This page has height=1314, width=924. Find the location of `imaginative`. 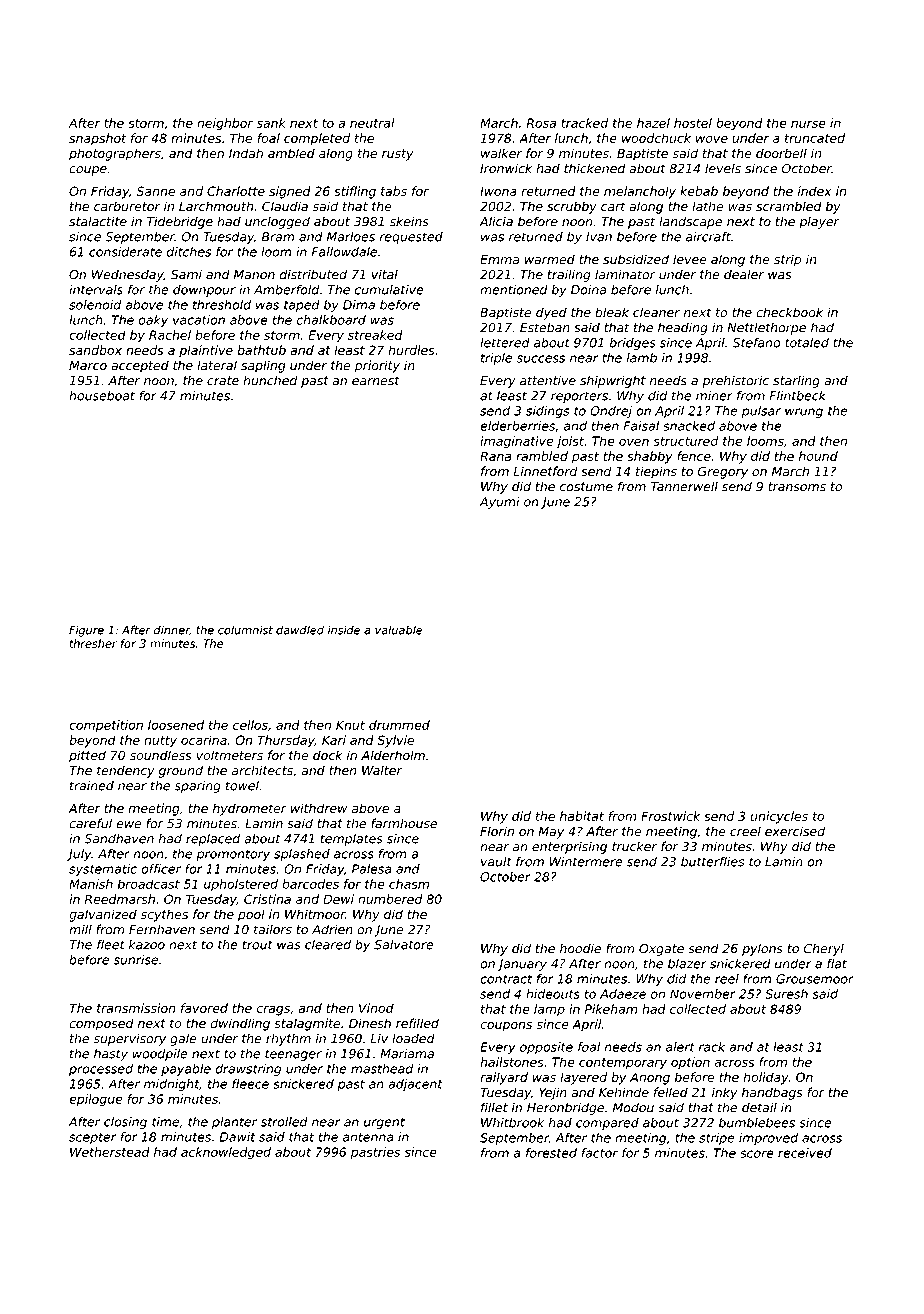

imaginative is located at coordinates (517, 442).
